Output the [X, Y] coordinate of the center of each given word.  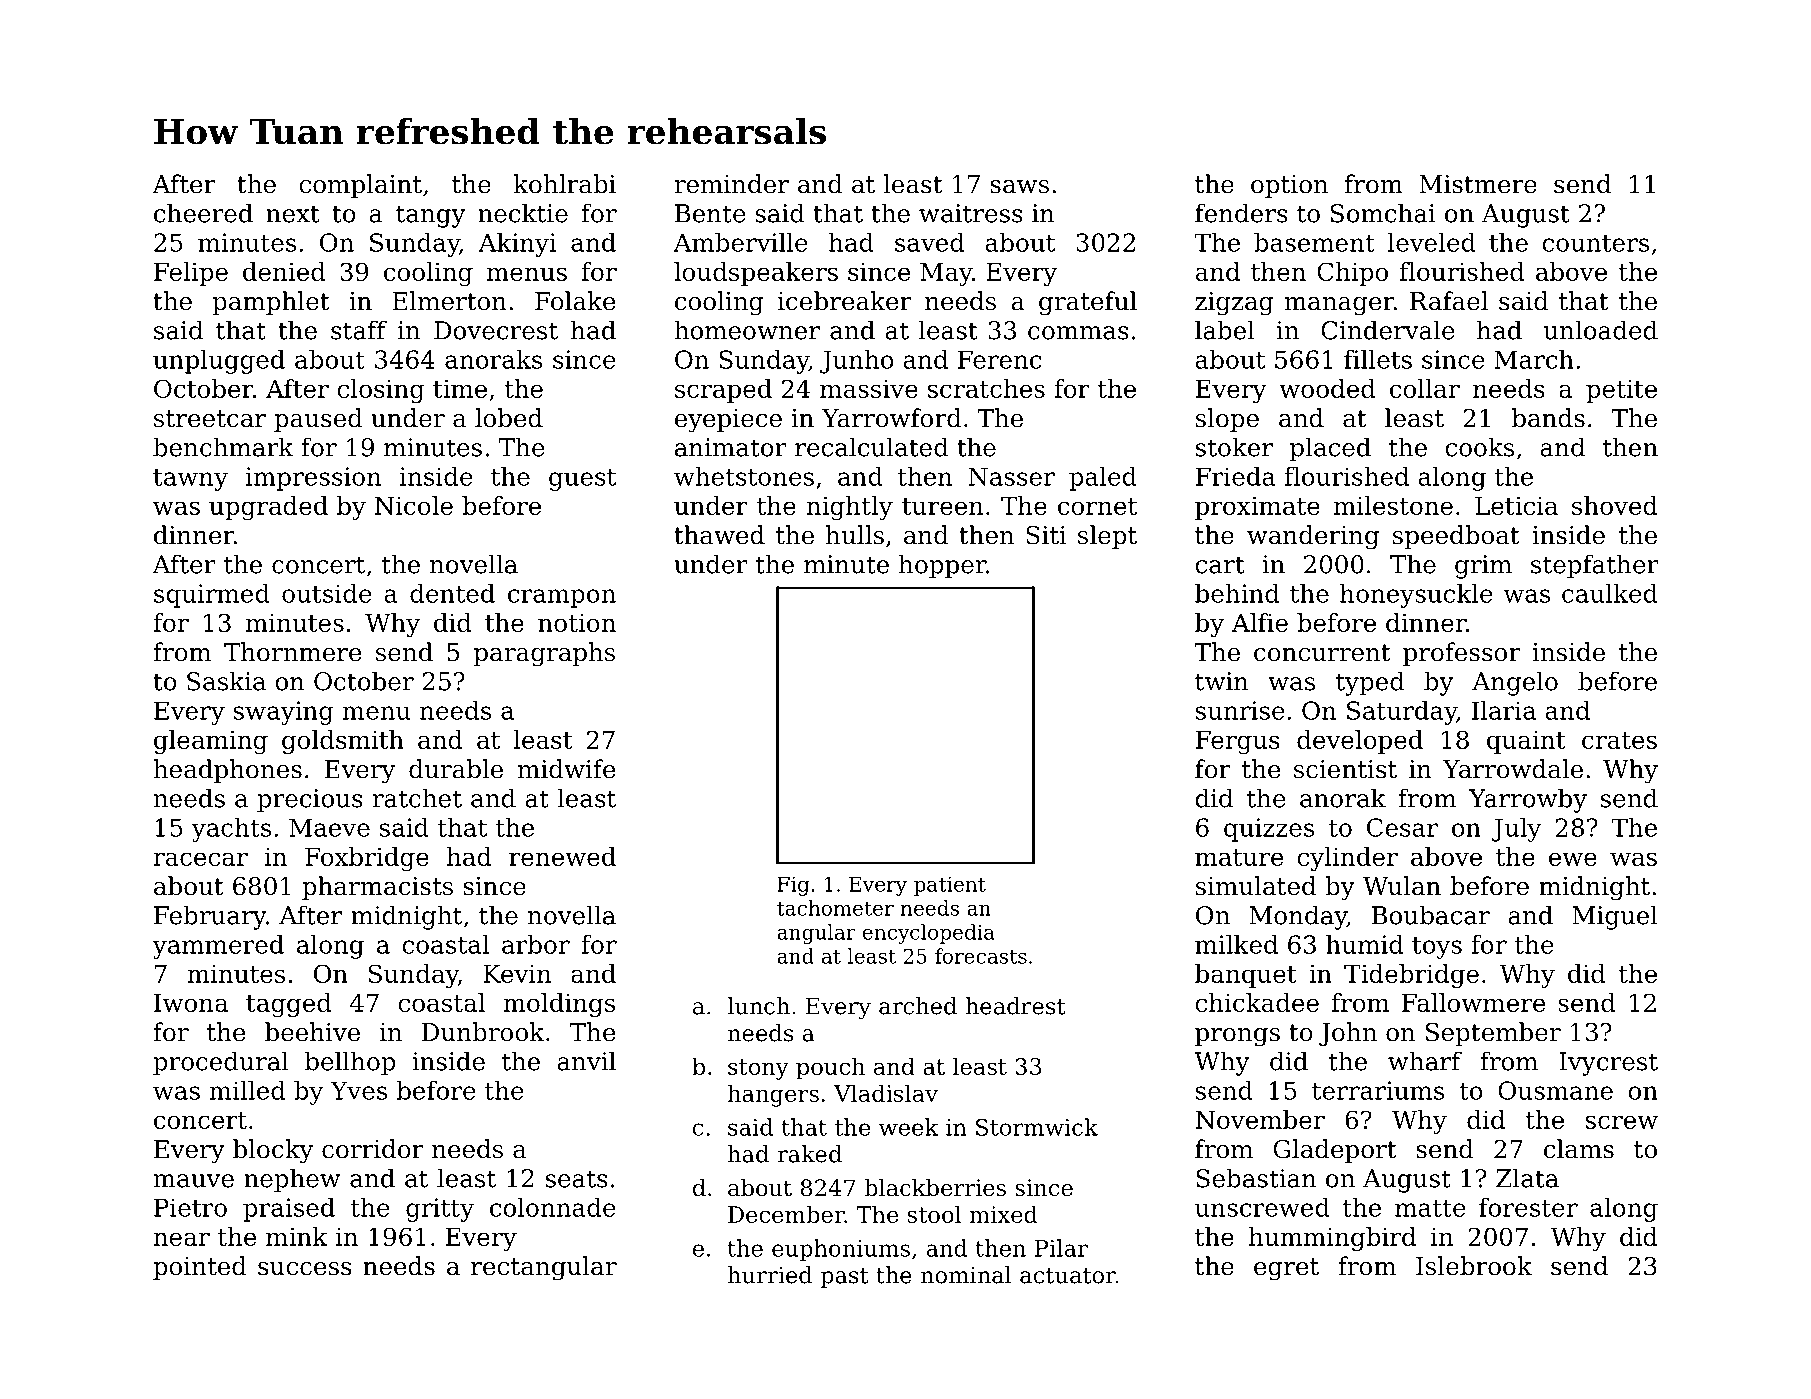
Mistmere [1478, 184]
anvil [586, 1061]
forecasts [981, 956]
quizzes [1269, 830]
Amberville [740, 242]
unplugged [219, 362]
